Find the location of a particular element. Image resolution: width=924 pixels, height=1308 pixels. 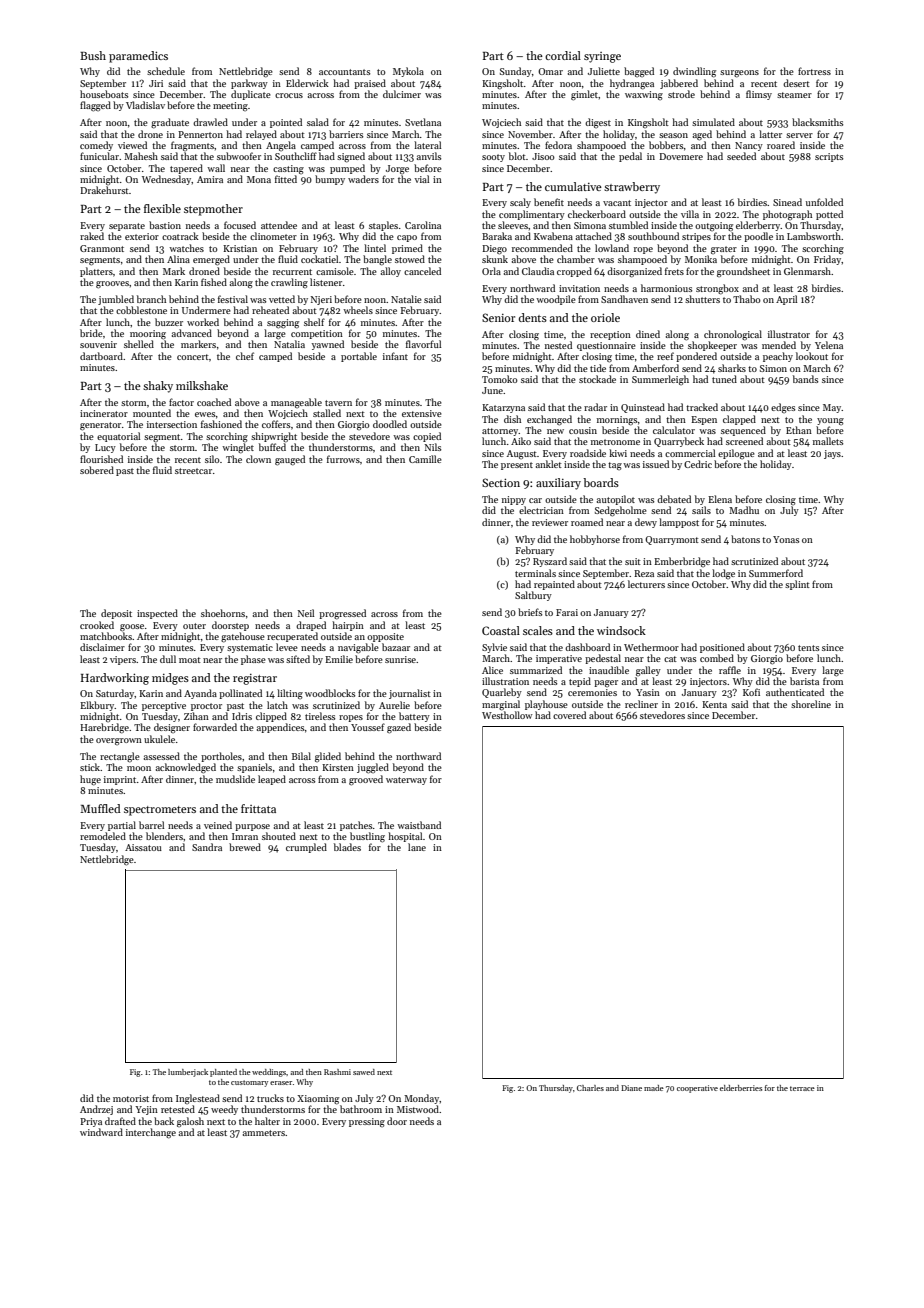

Kenta is located at coordinates (714, 704).
